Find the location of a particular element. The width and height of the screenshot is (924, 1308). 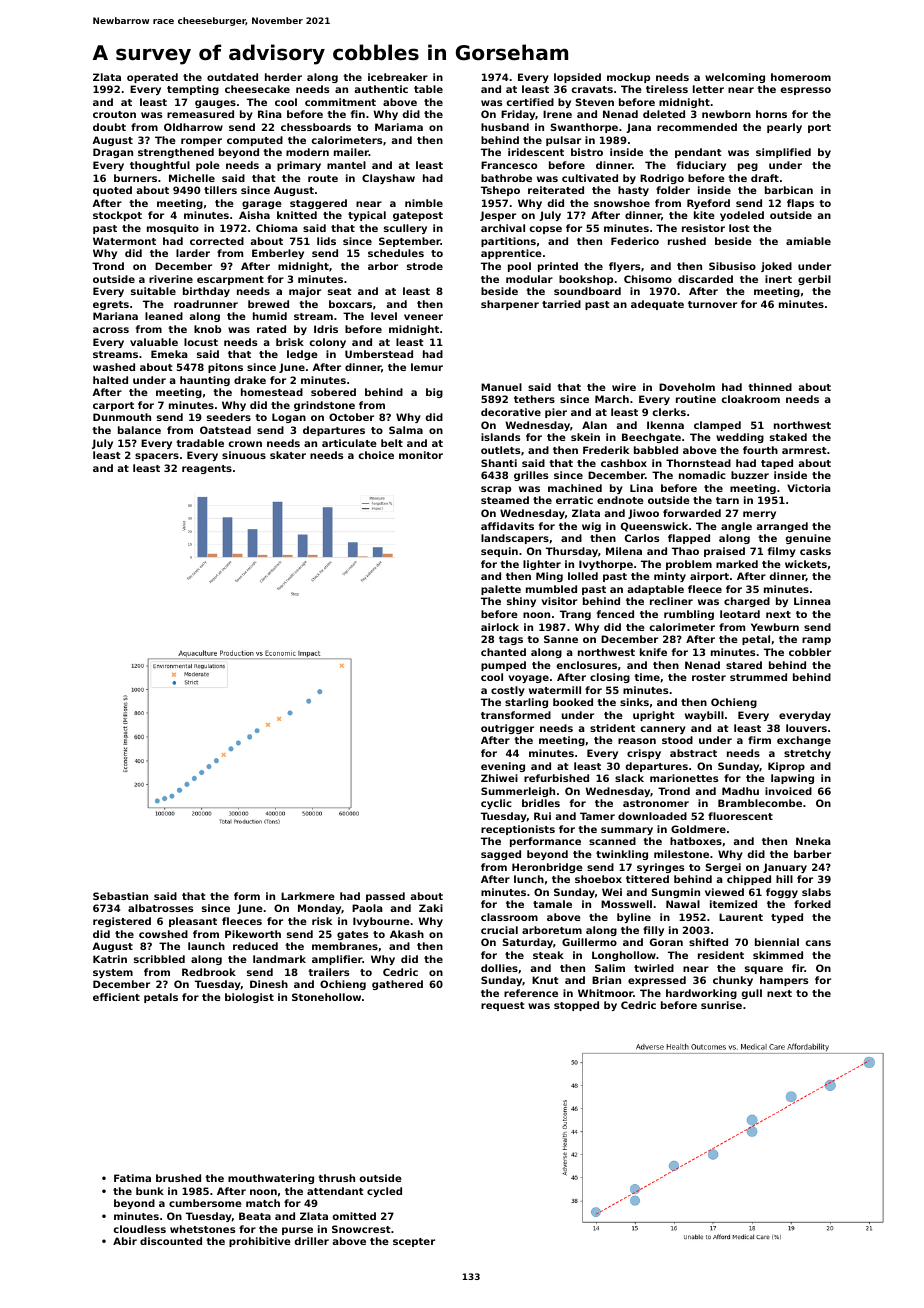

palette is located at coordinates (501, 590).
